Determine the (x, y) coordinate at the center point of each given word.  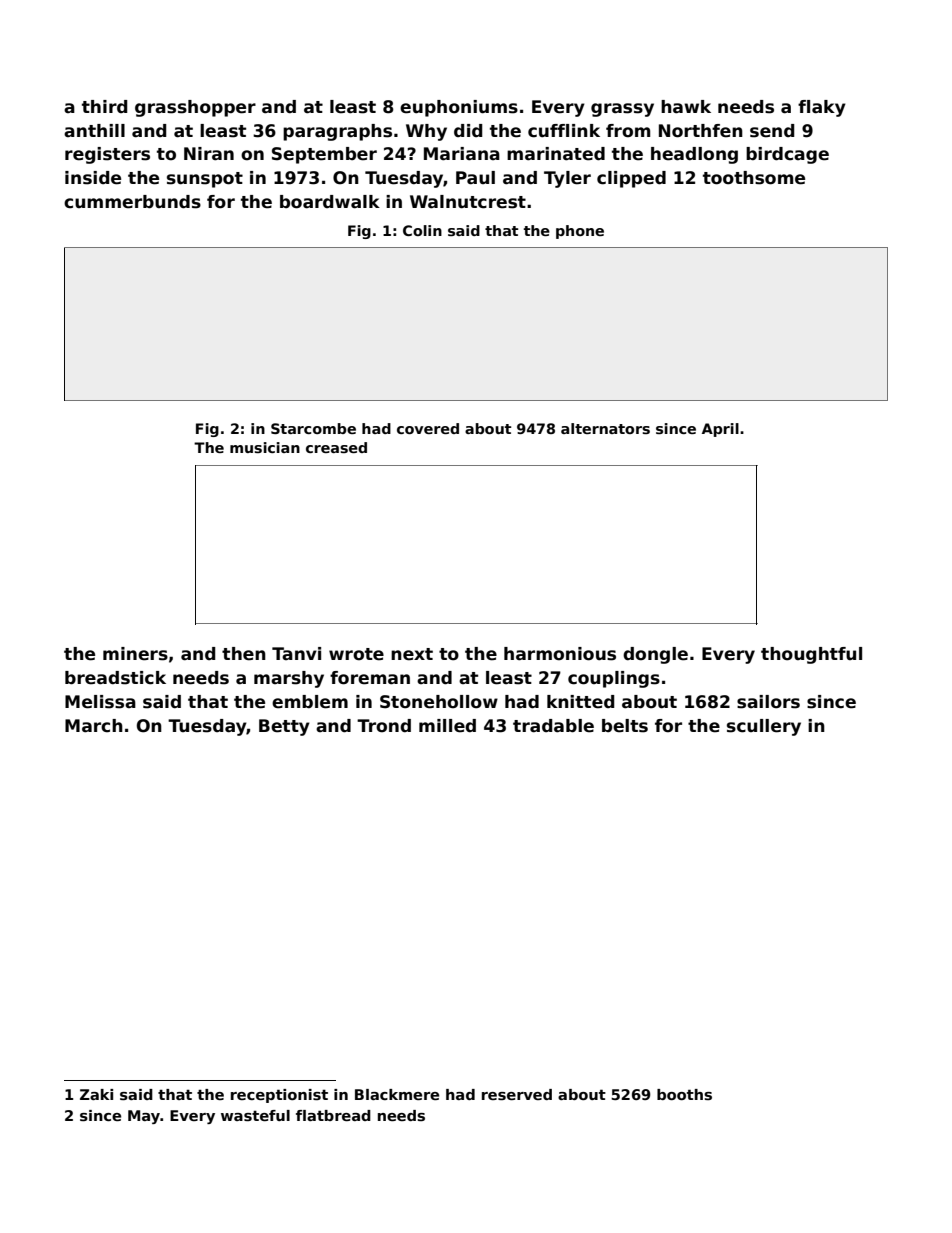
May (144, 1117)
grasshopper (195, 108)
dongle (655, 655)
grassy (622, 110)
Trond (384, 726)
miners (135, 654)
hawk (686, 107)
